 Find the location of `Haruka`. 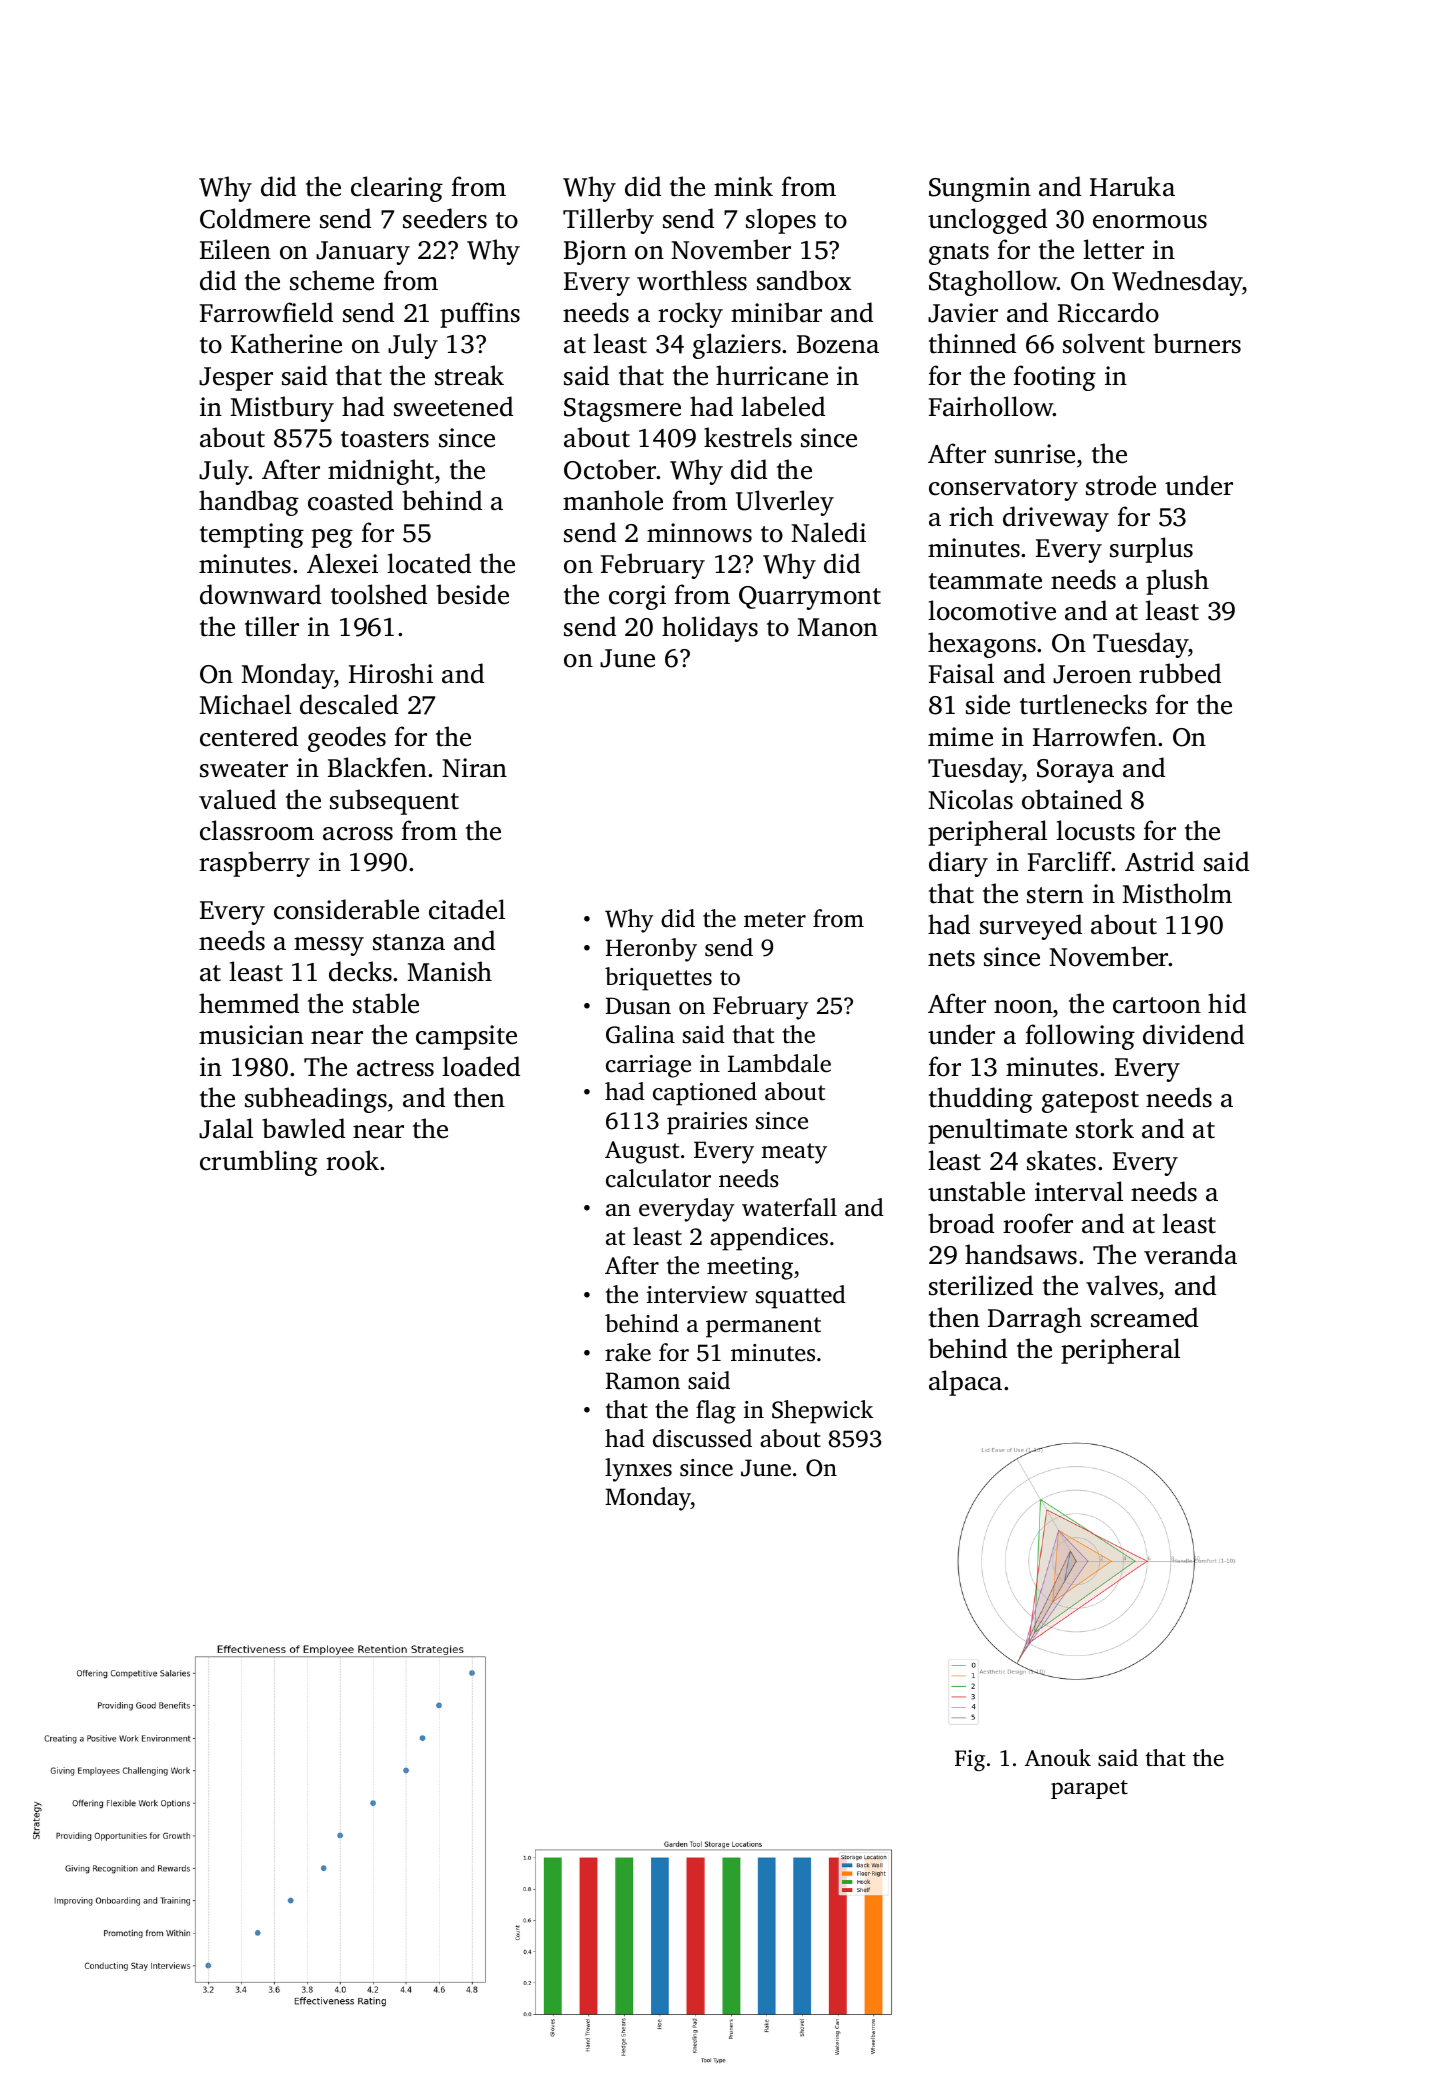

Haruka is located at coordinates (1132, 186).
